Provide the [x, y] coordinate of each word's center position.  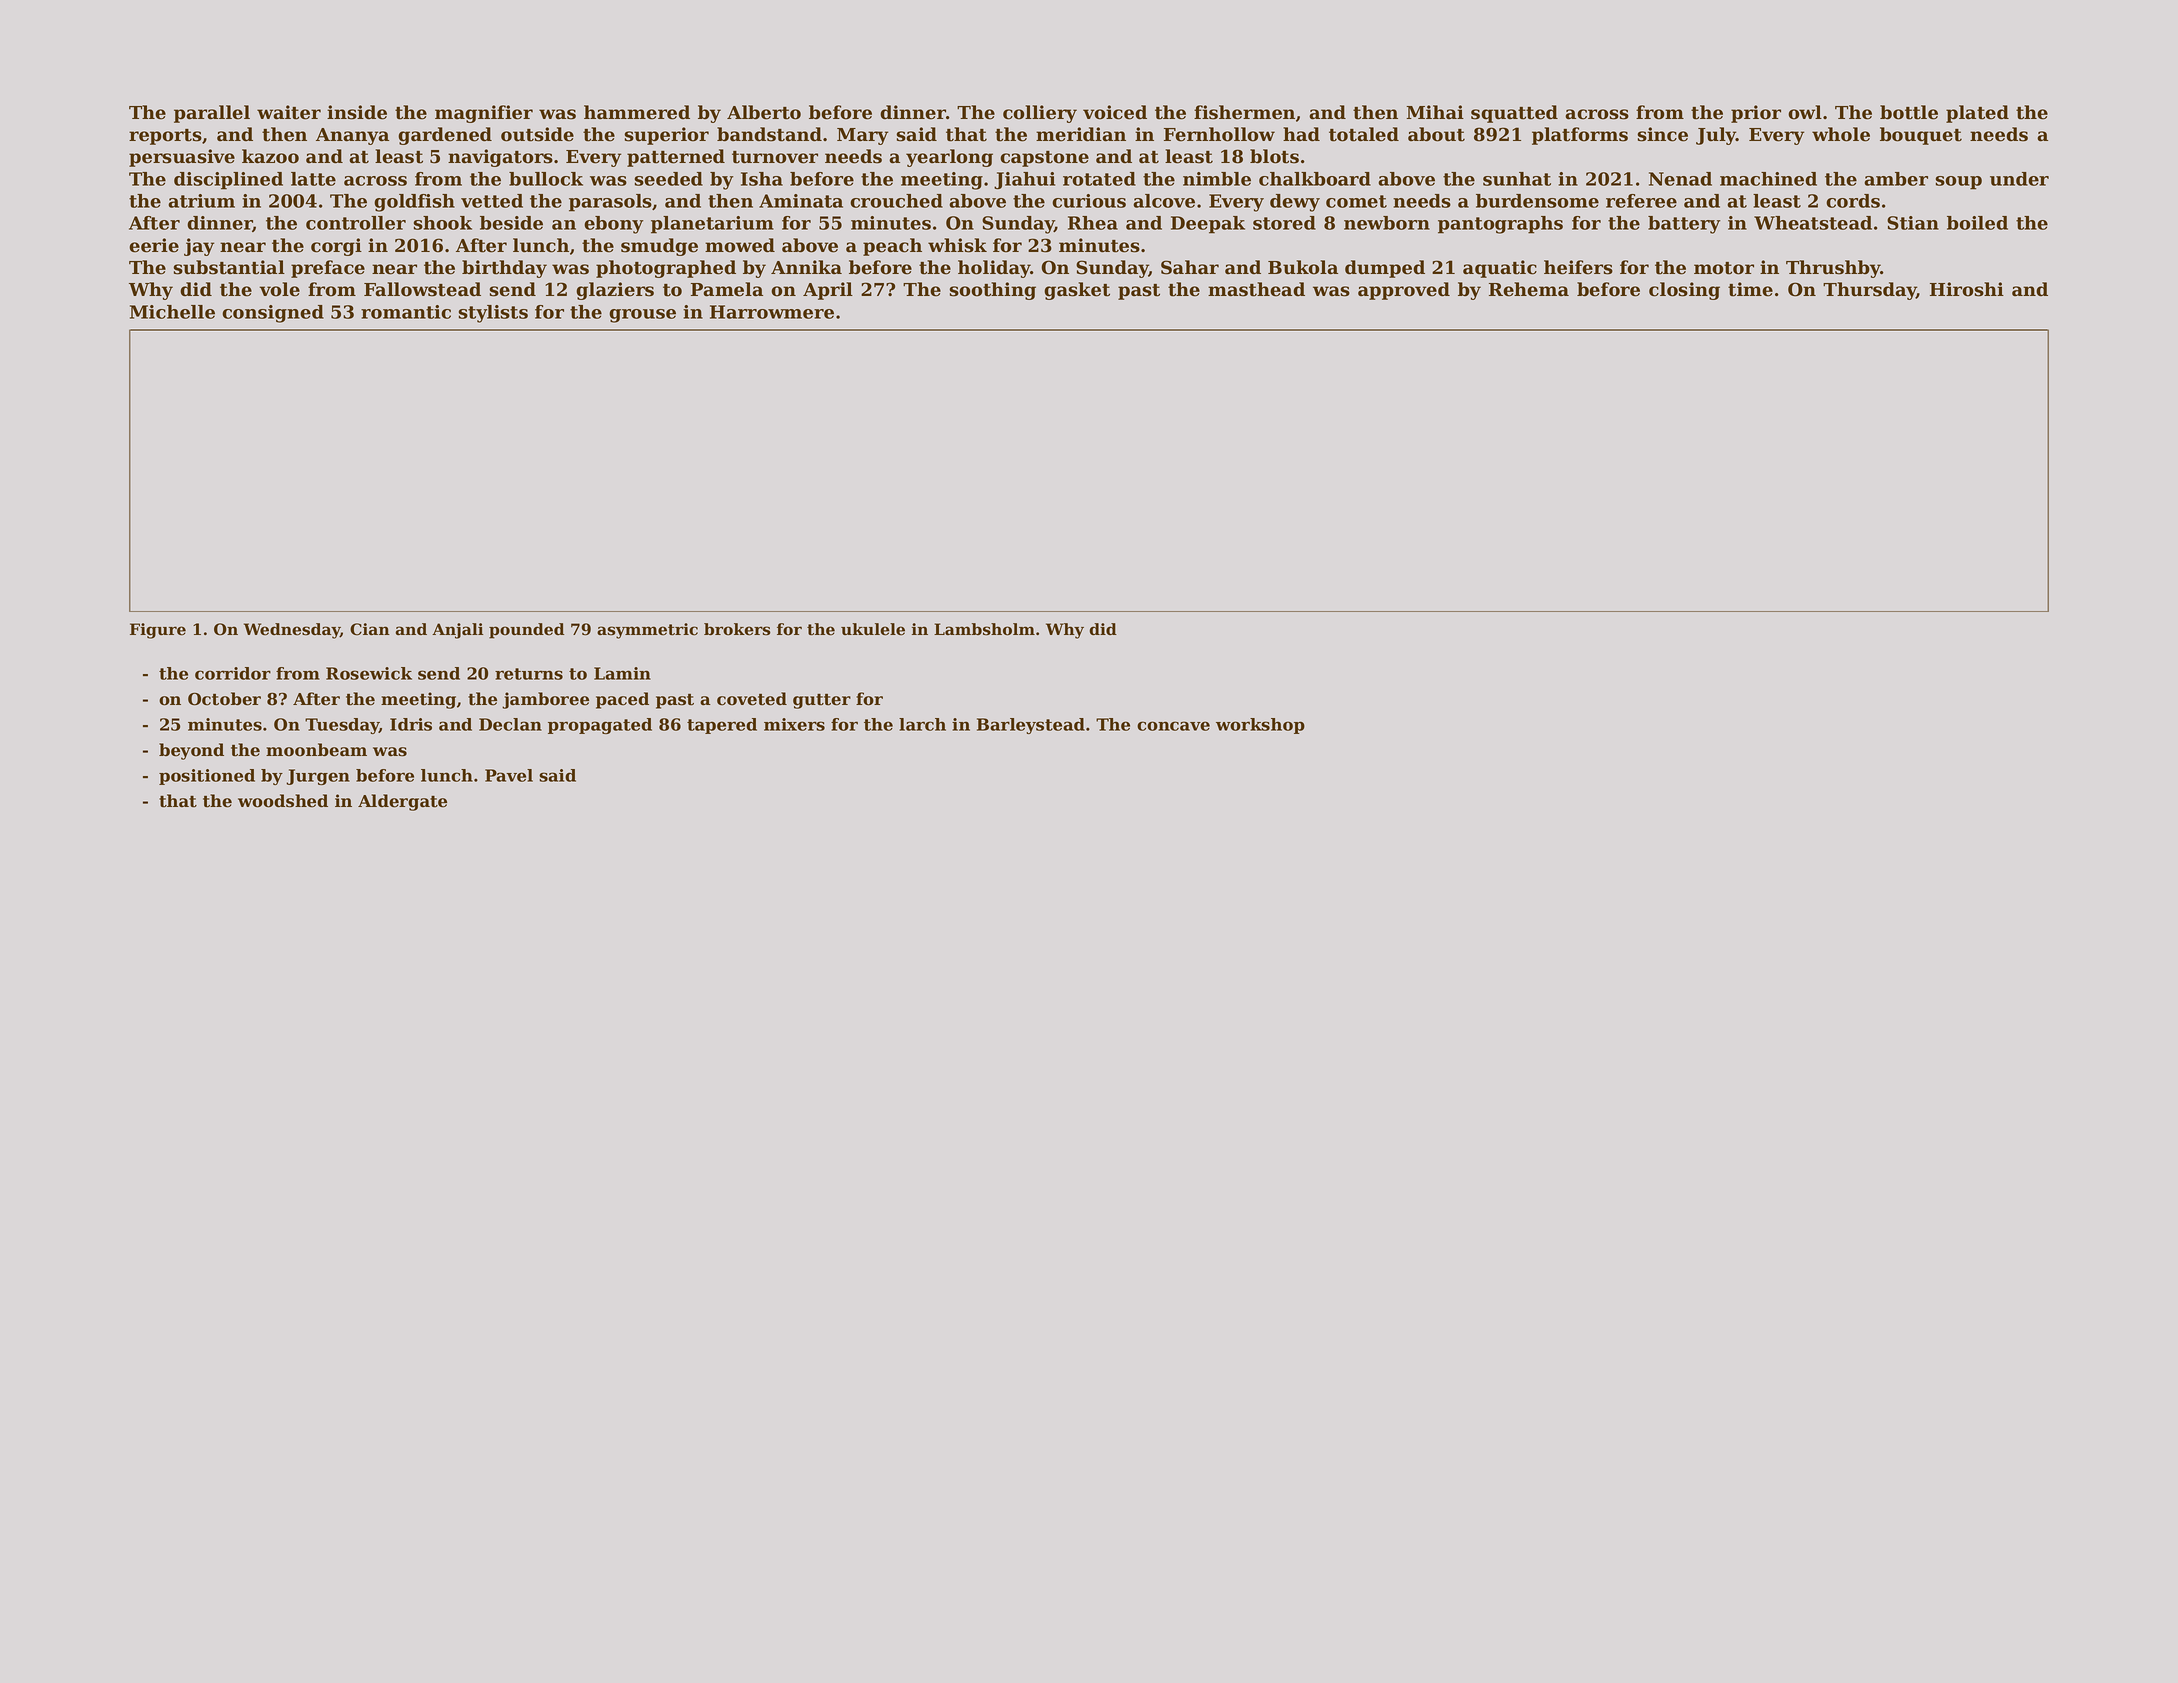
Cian [370, 629]
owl [1805, 112]
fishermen [1244, 112]
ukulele [873, 629]
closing [1684, 291]
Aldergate [402, 802]
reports [165, 137]
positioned [207, 777]
